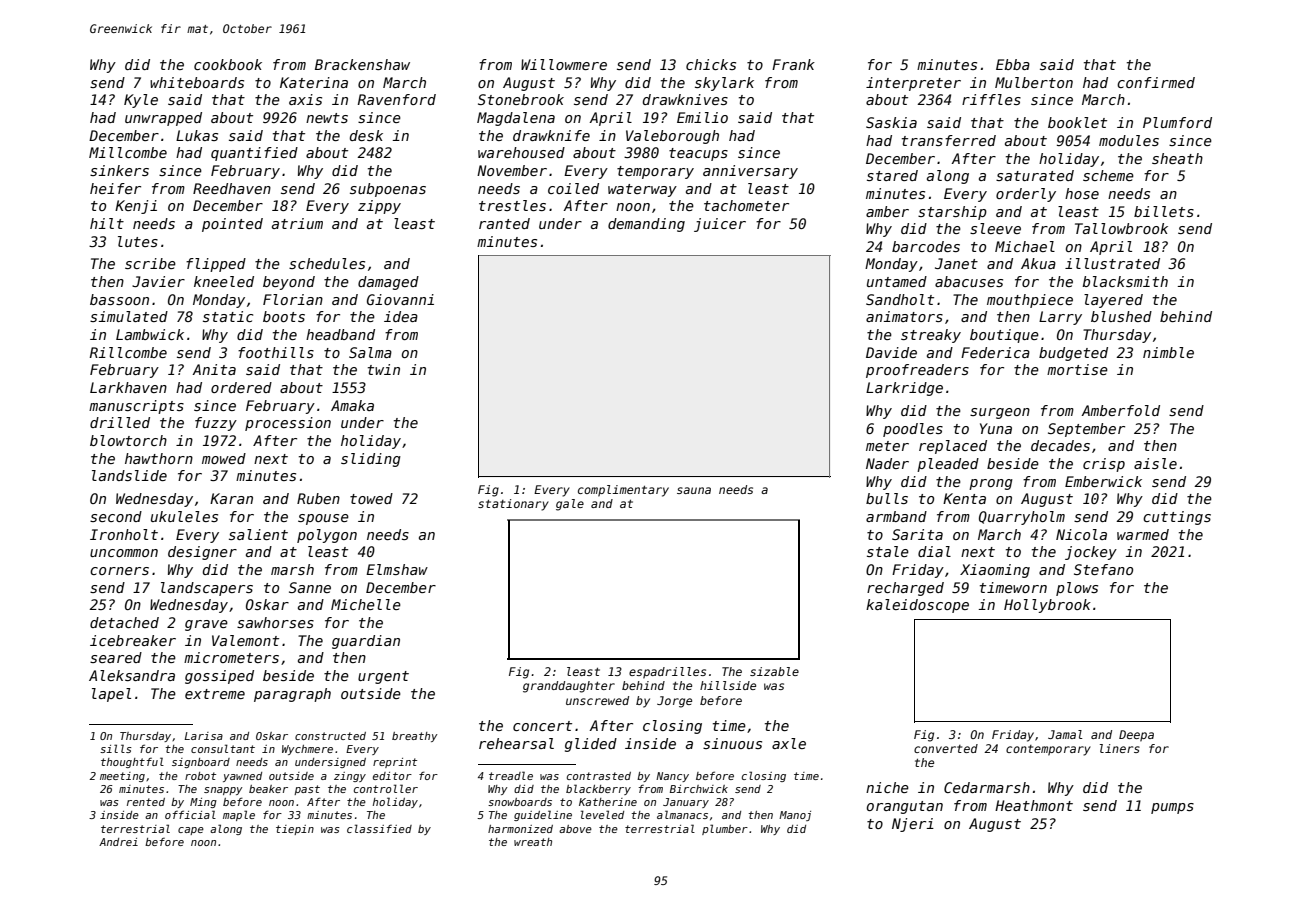 The height and width of the screenshot is (924, 1308). I want to click on Brackenshaw, so click(362, 64).
